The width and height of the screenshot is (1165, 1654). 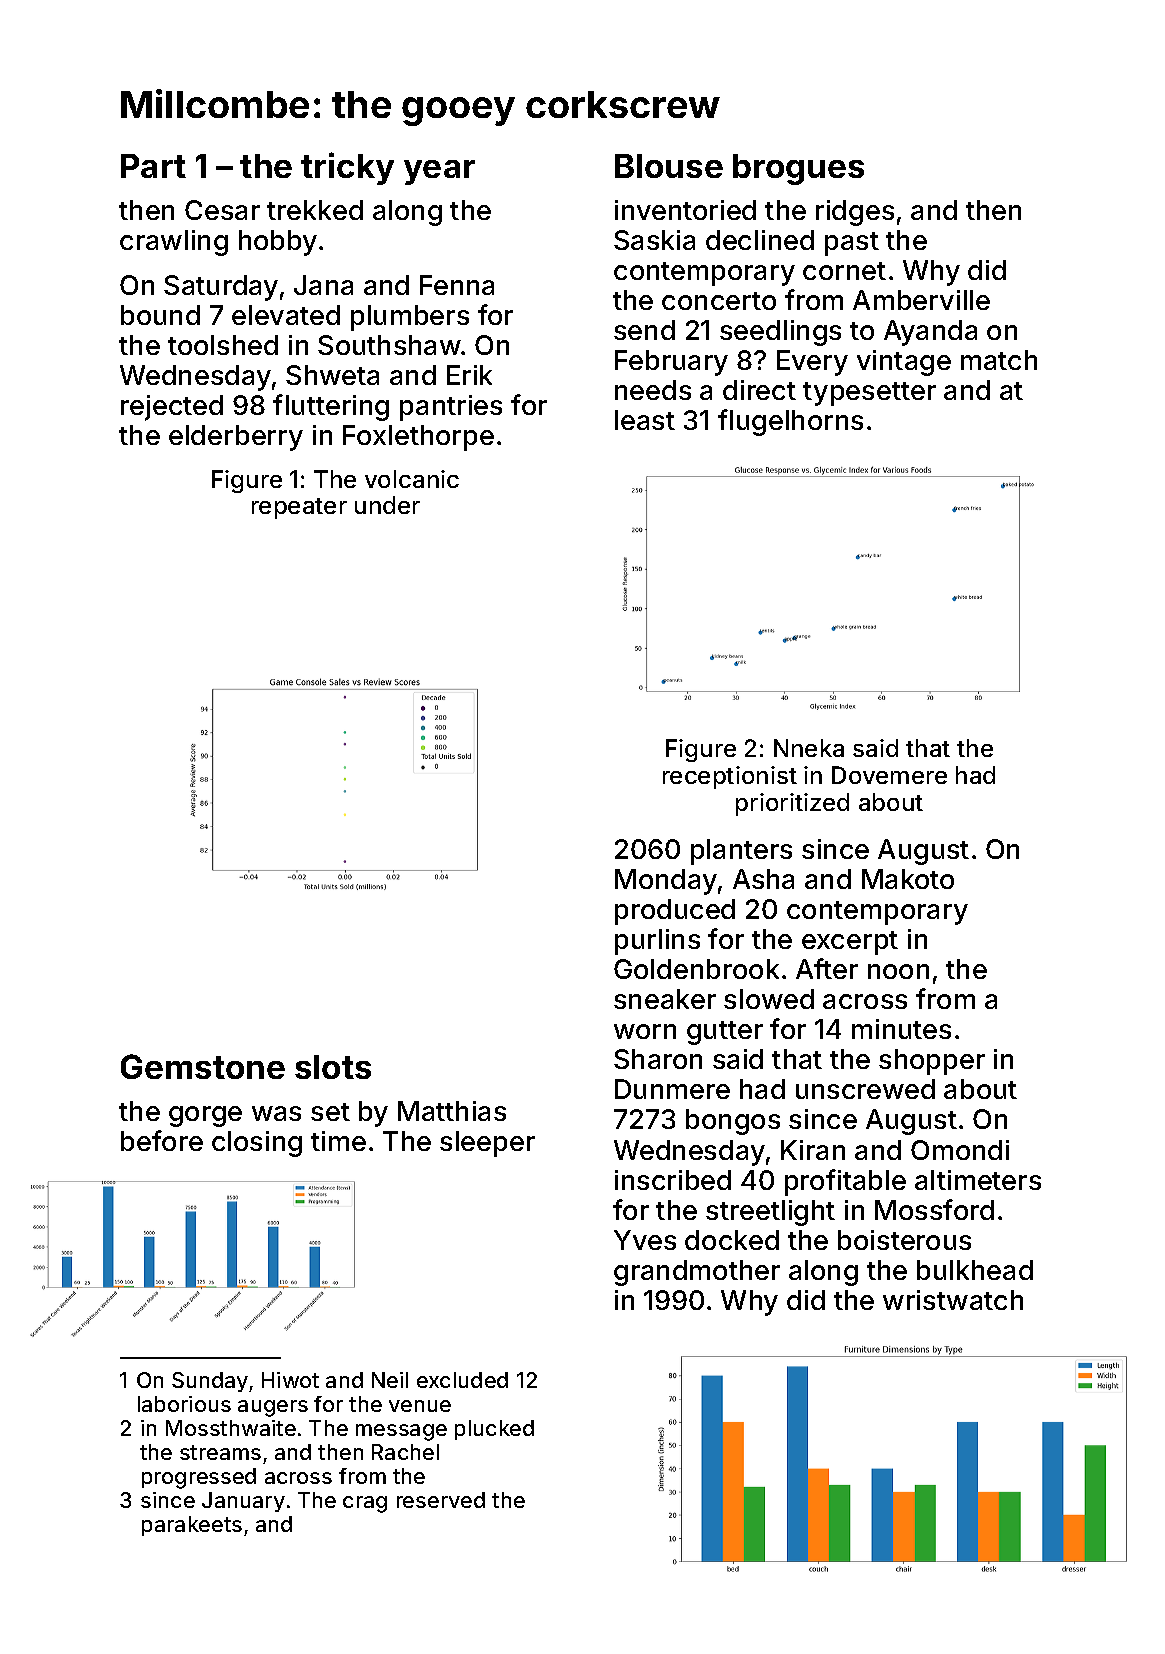 What do you see at coordinates (999, 360) in the screenshot?
I see `match` at bounding box center [999, 360].
